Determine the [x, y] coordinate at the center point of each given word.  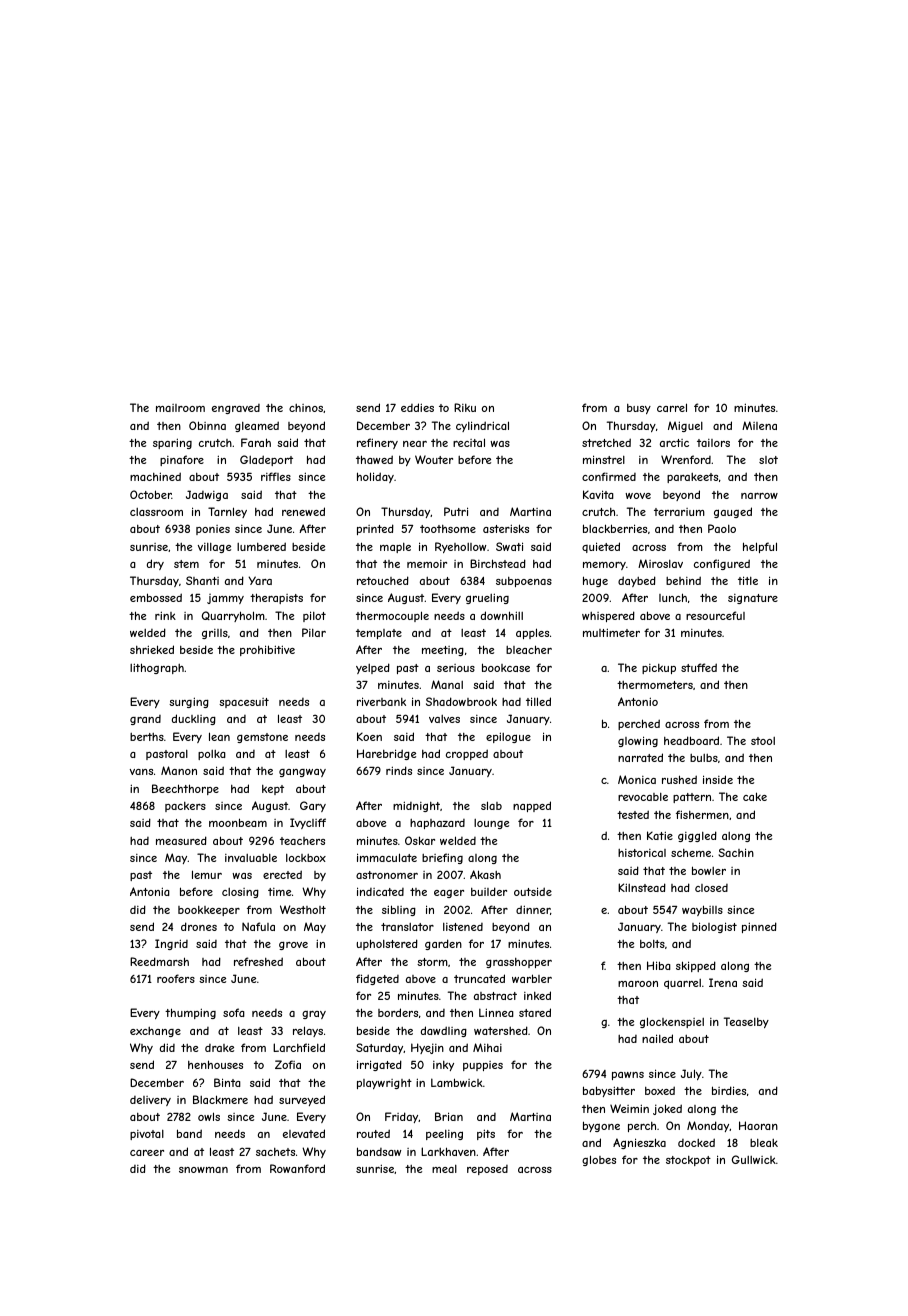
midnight [416, 806]
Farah [256, 442]
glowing [638, 741]
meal [444, 1169]
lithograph [157, 668]
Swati [509, 546]
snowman [203, 1170]
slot [768, 460]
